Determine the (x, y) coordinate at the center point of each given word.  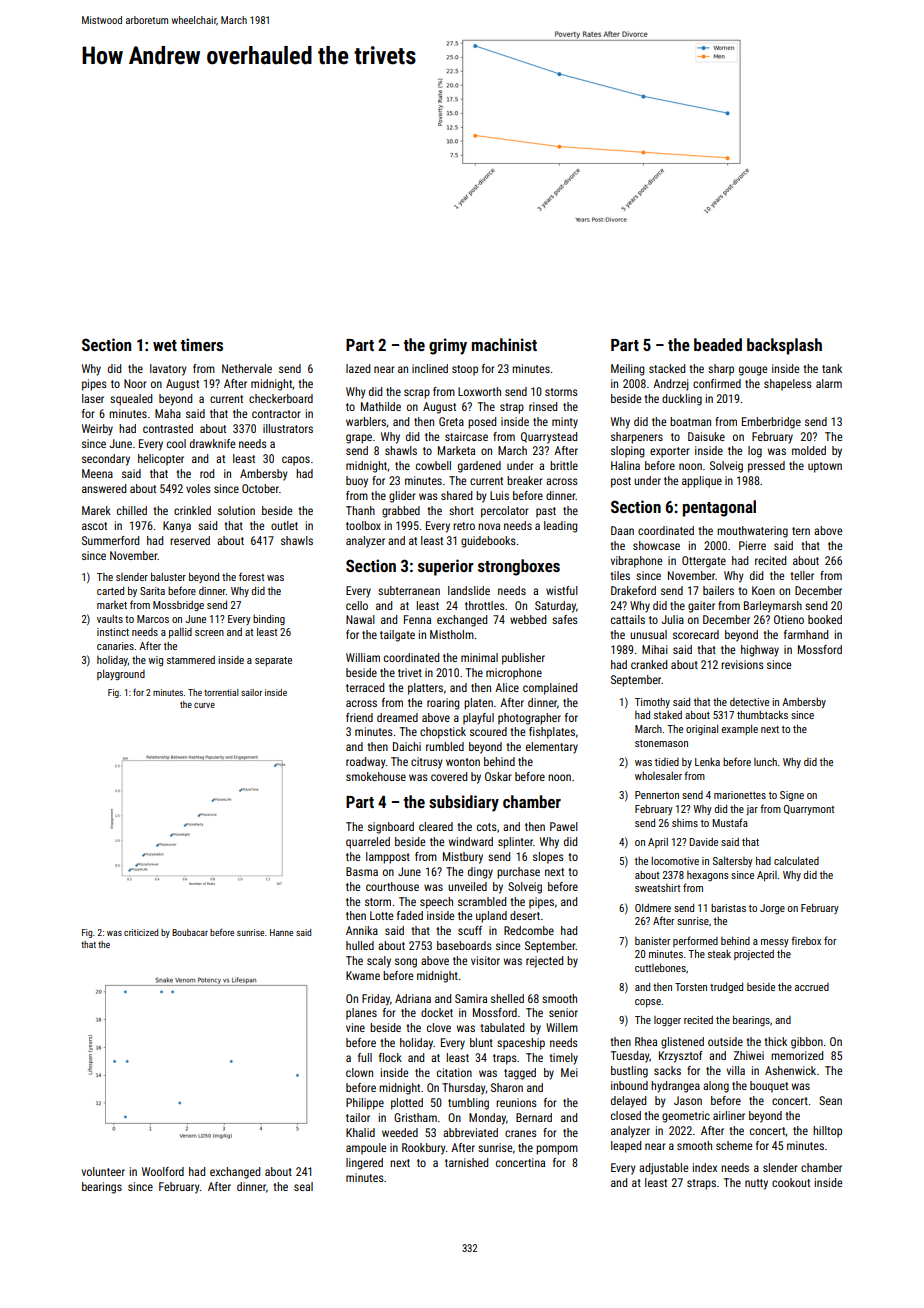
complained (550, 689)
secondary (106, 460)
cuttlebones (660, 967)
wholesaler (658, 776)
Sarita (152, 591)
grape (359, 439)
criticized (141, 932)
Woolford (163, 1171)
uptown (825, 467)
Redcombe (529, 930)
